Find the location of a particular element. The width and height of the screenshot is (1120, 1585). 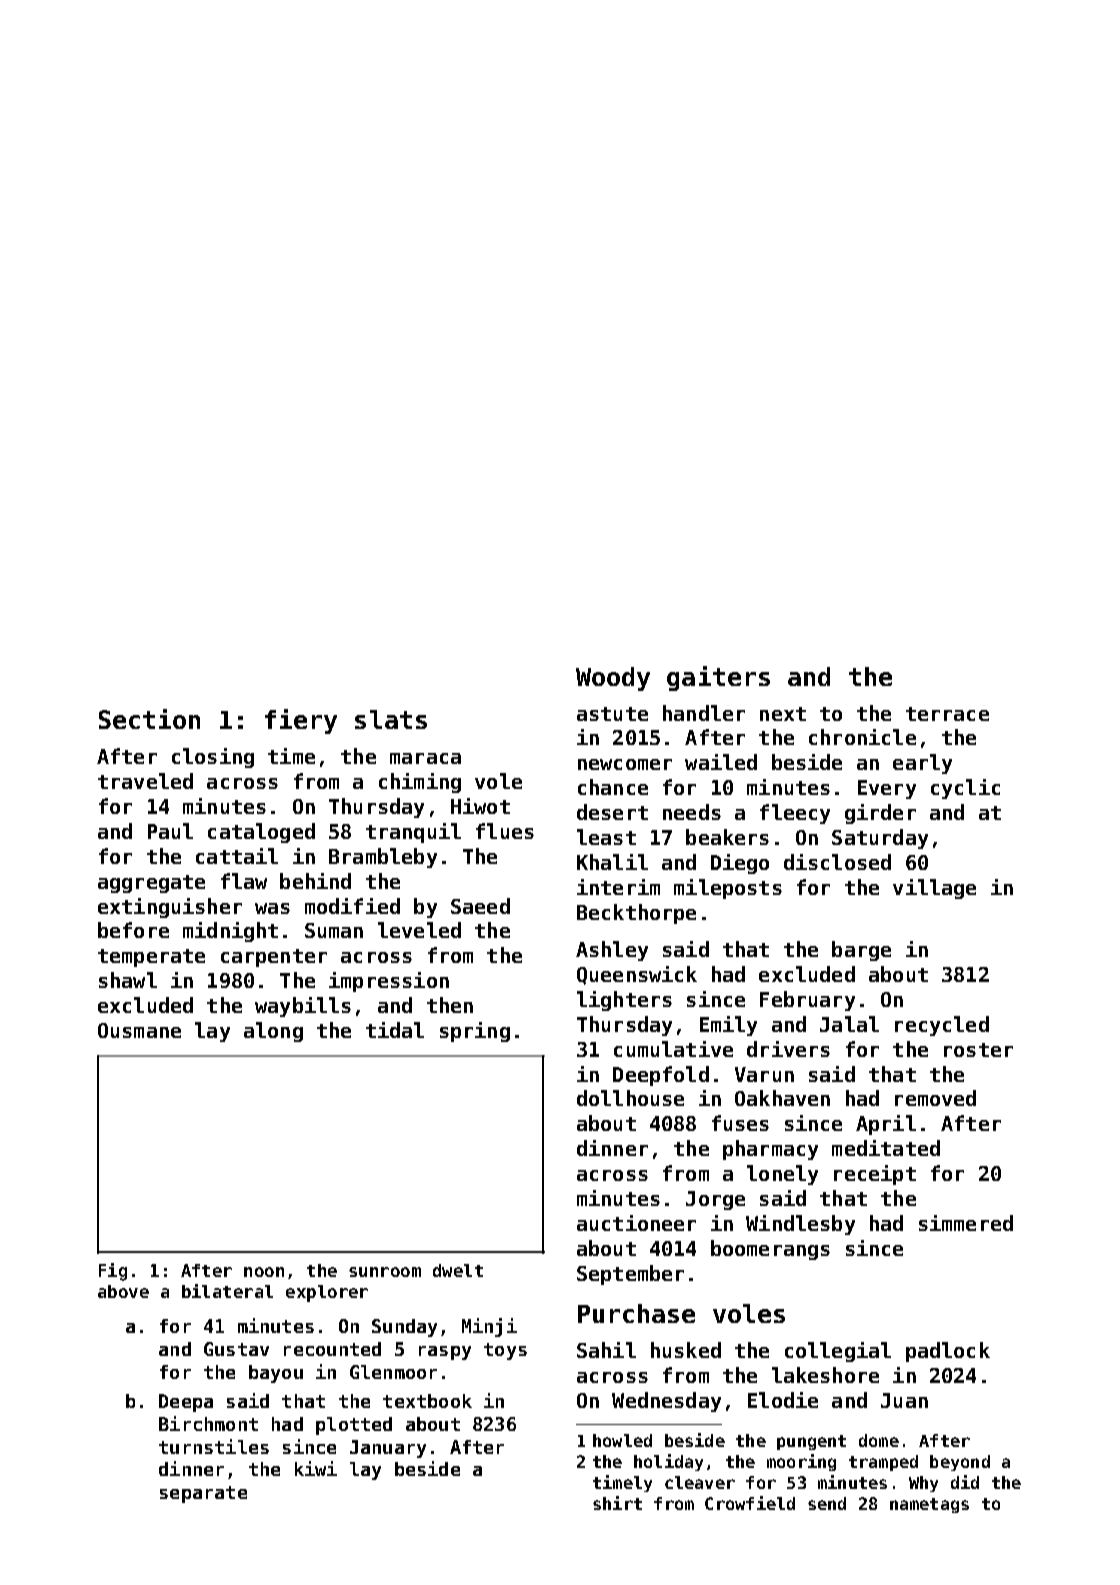

slats is located at coordinates (391, 719).
